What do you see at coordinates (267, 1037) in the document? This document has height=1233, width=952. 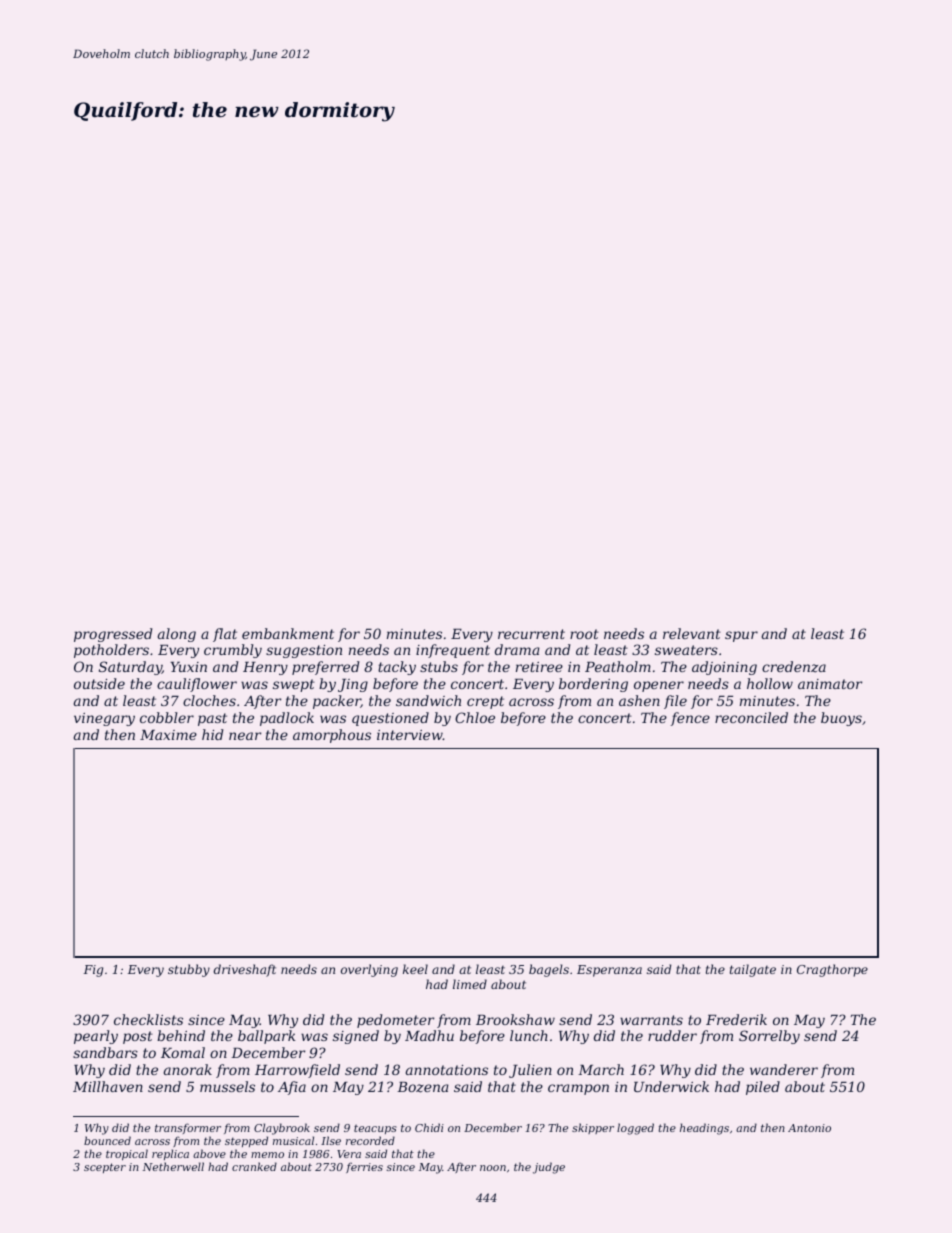 I see `ballpark` at bounding box center [267, 1037].
